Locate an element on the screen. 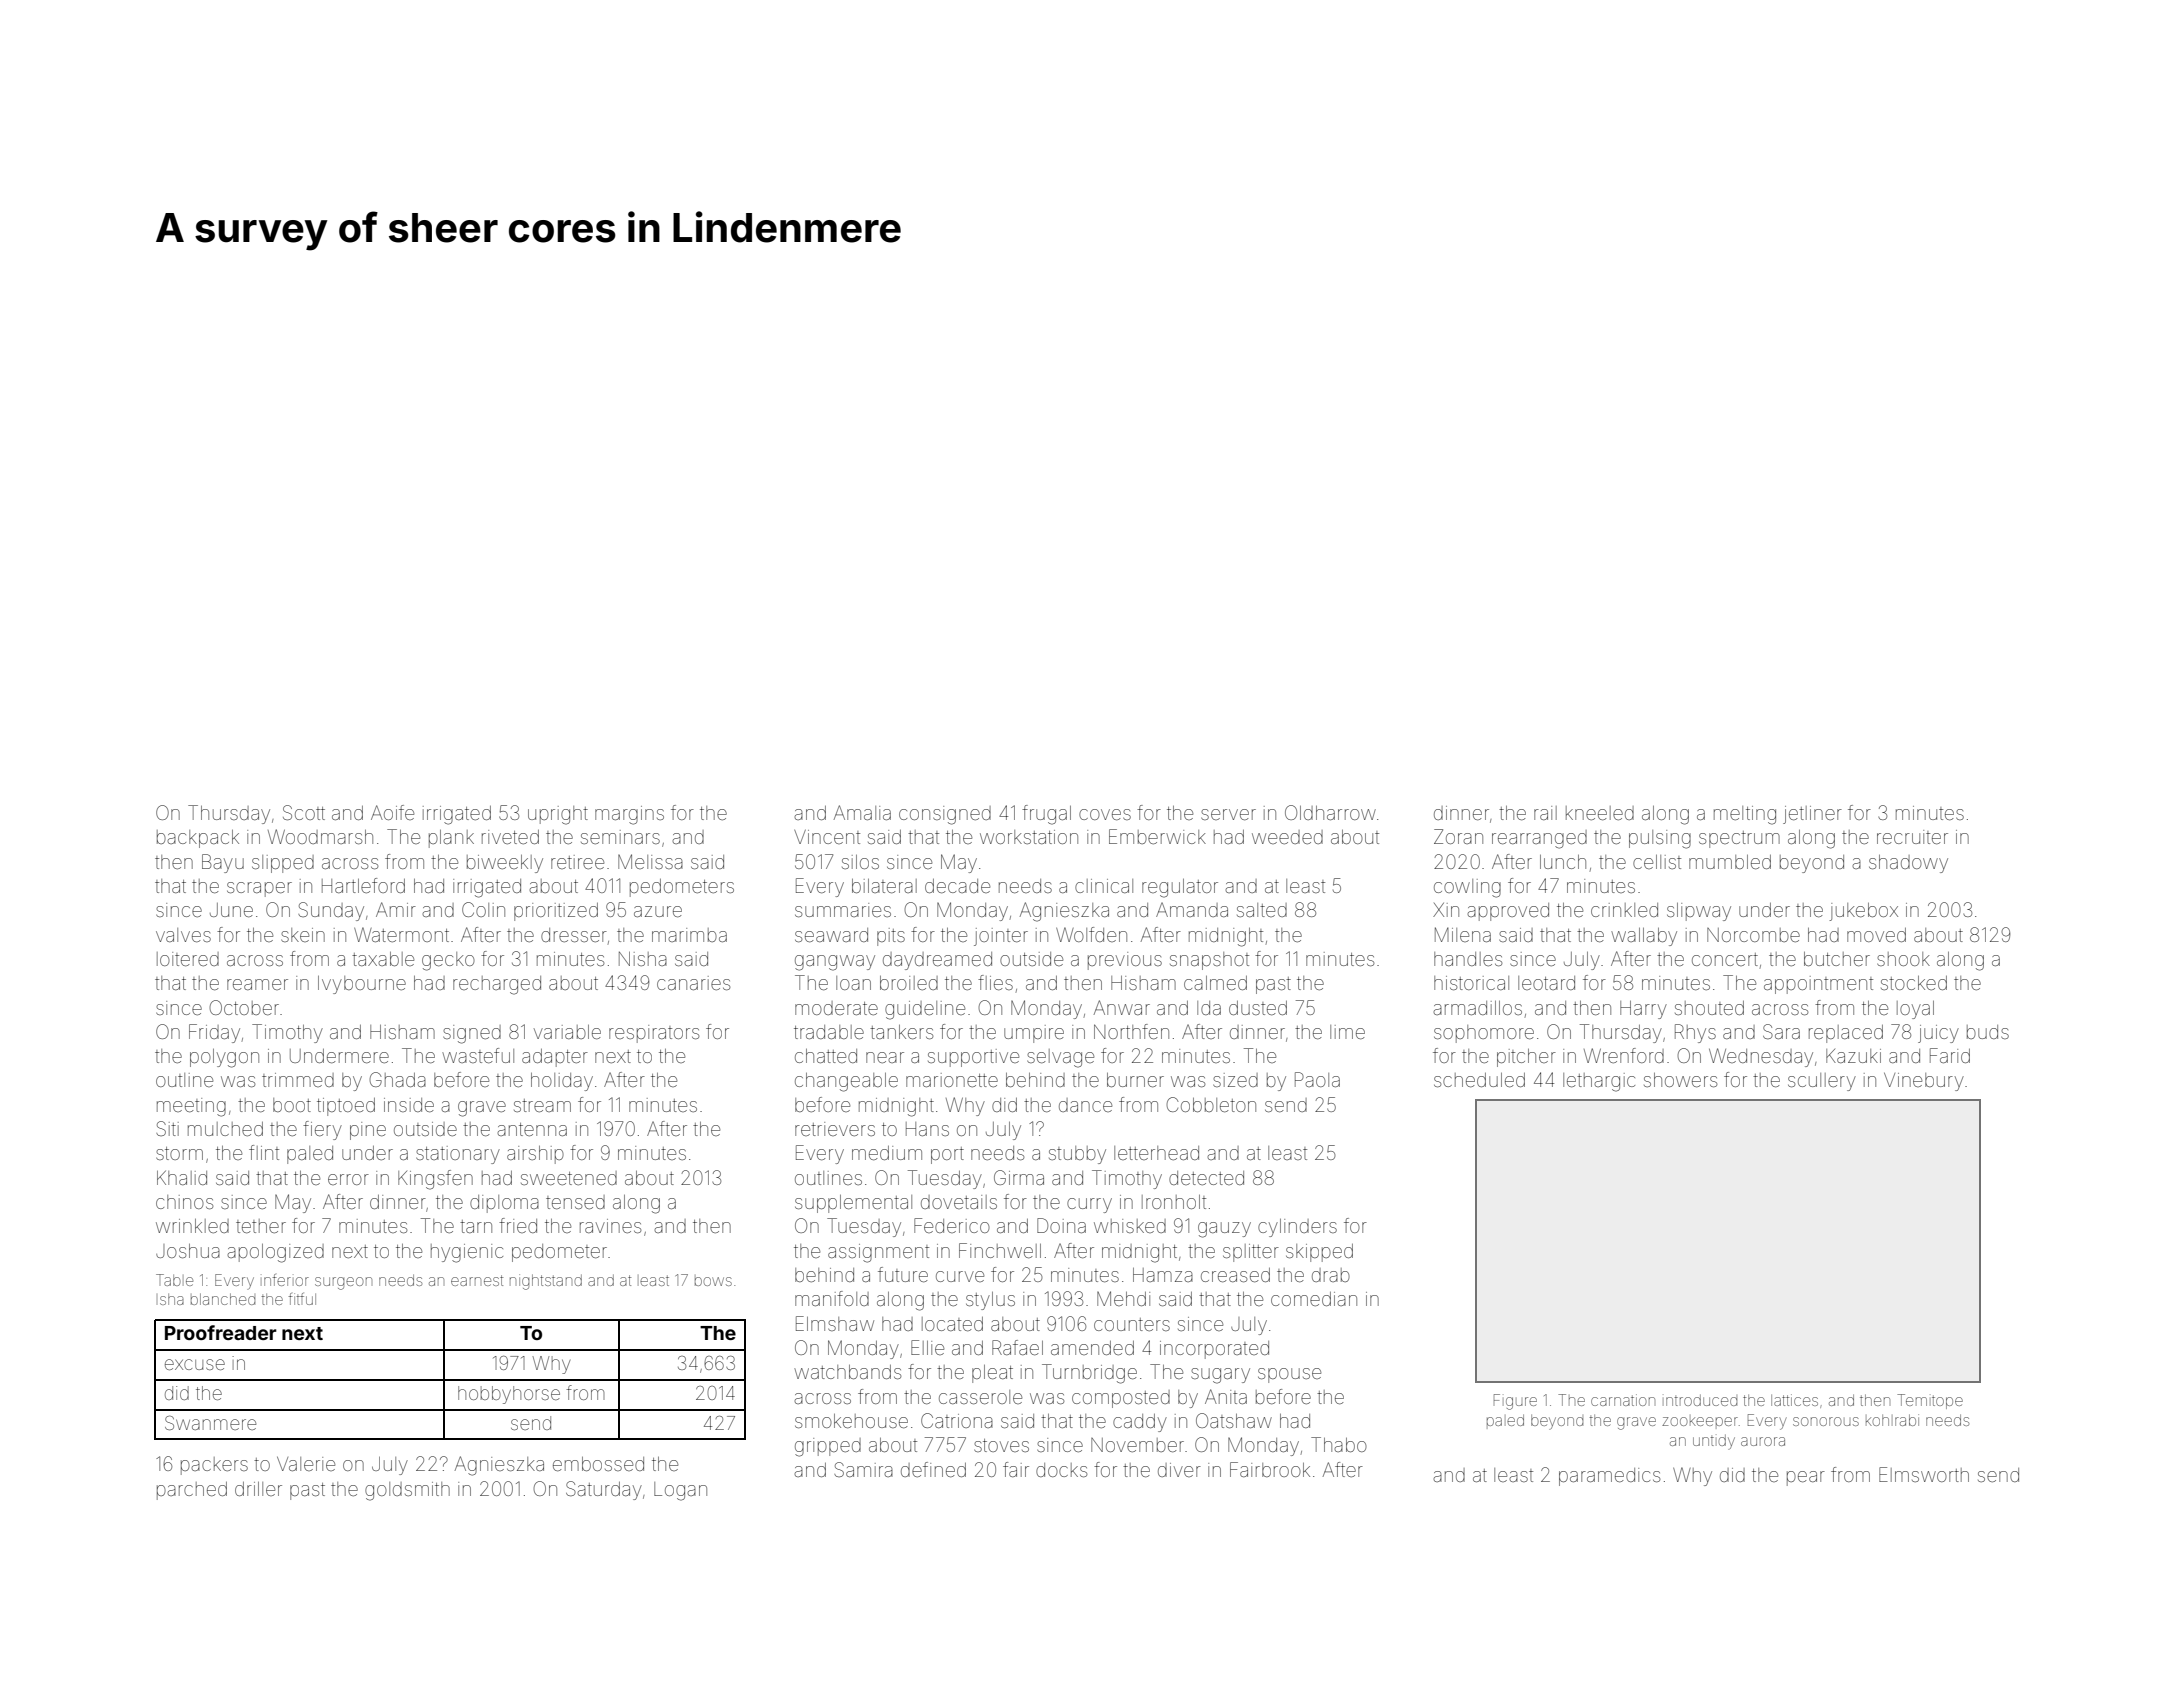 This screenshot has height=1683, width=2178. jetliner is located at coordinates (1812, 815).
